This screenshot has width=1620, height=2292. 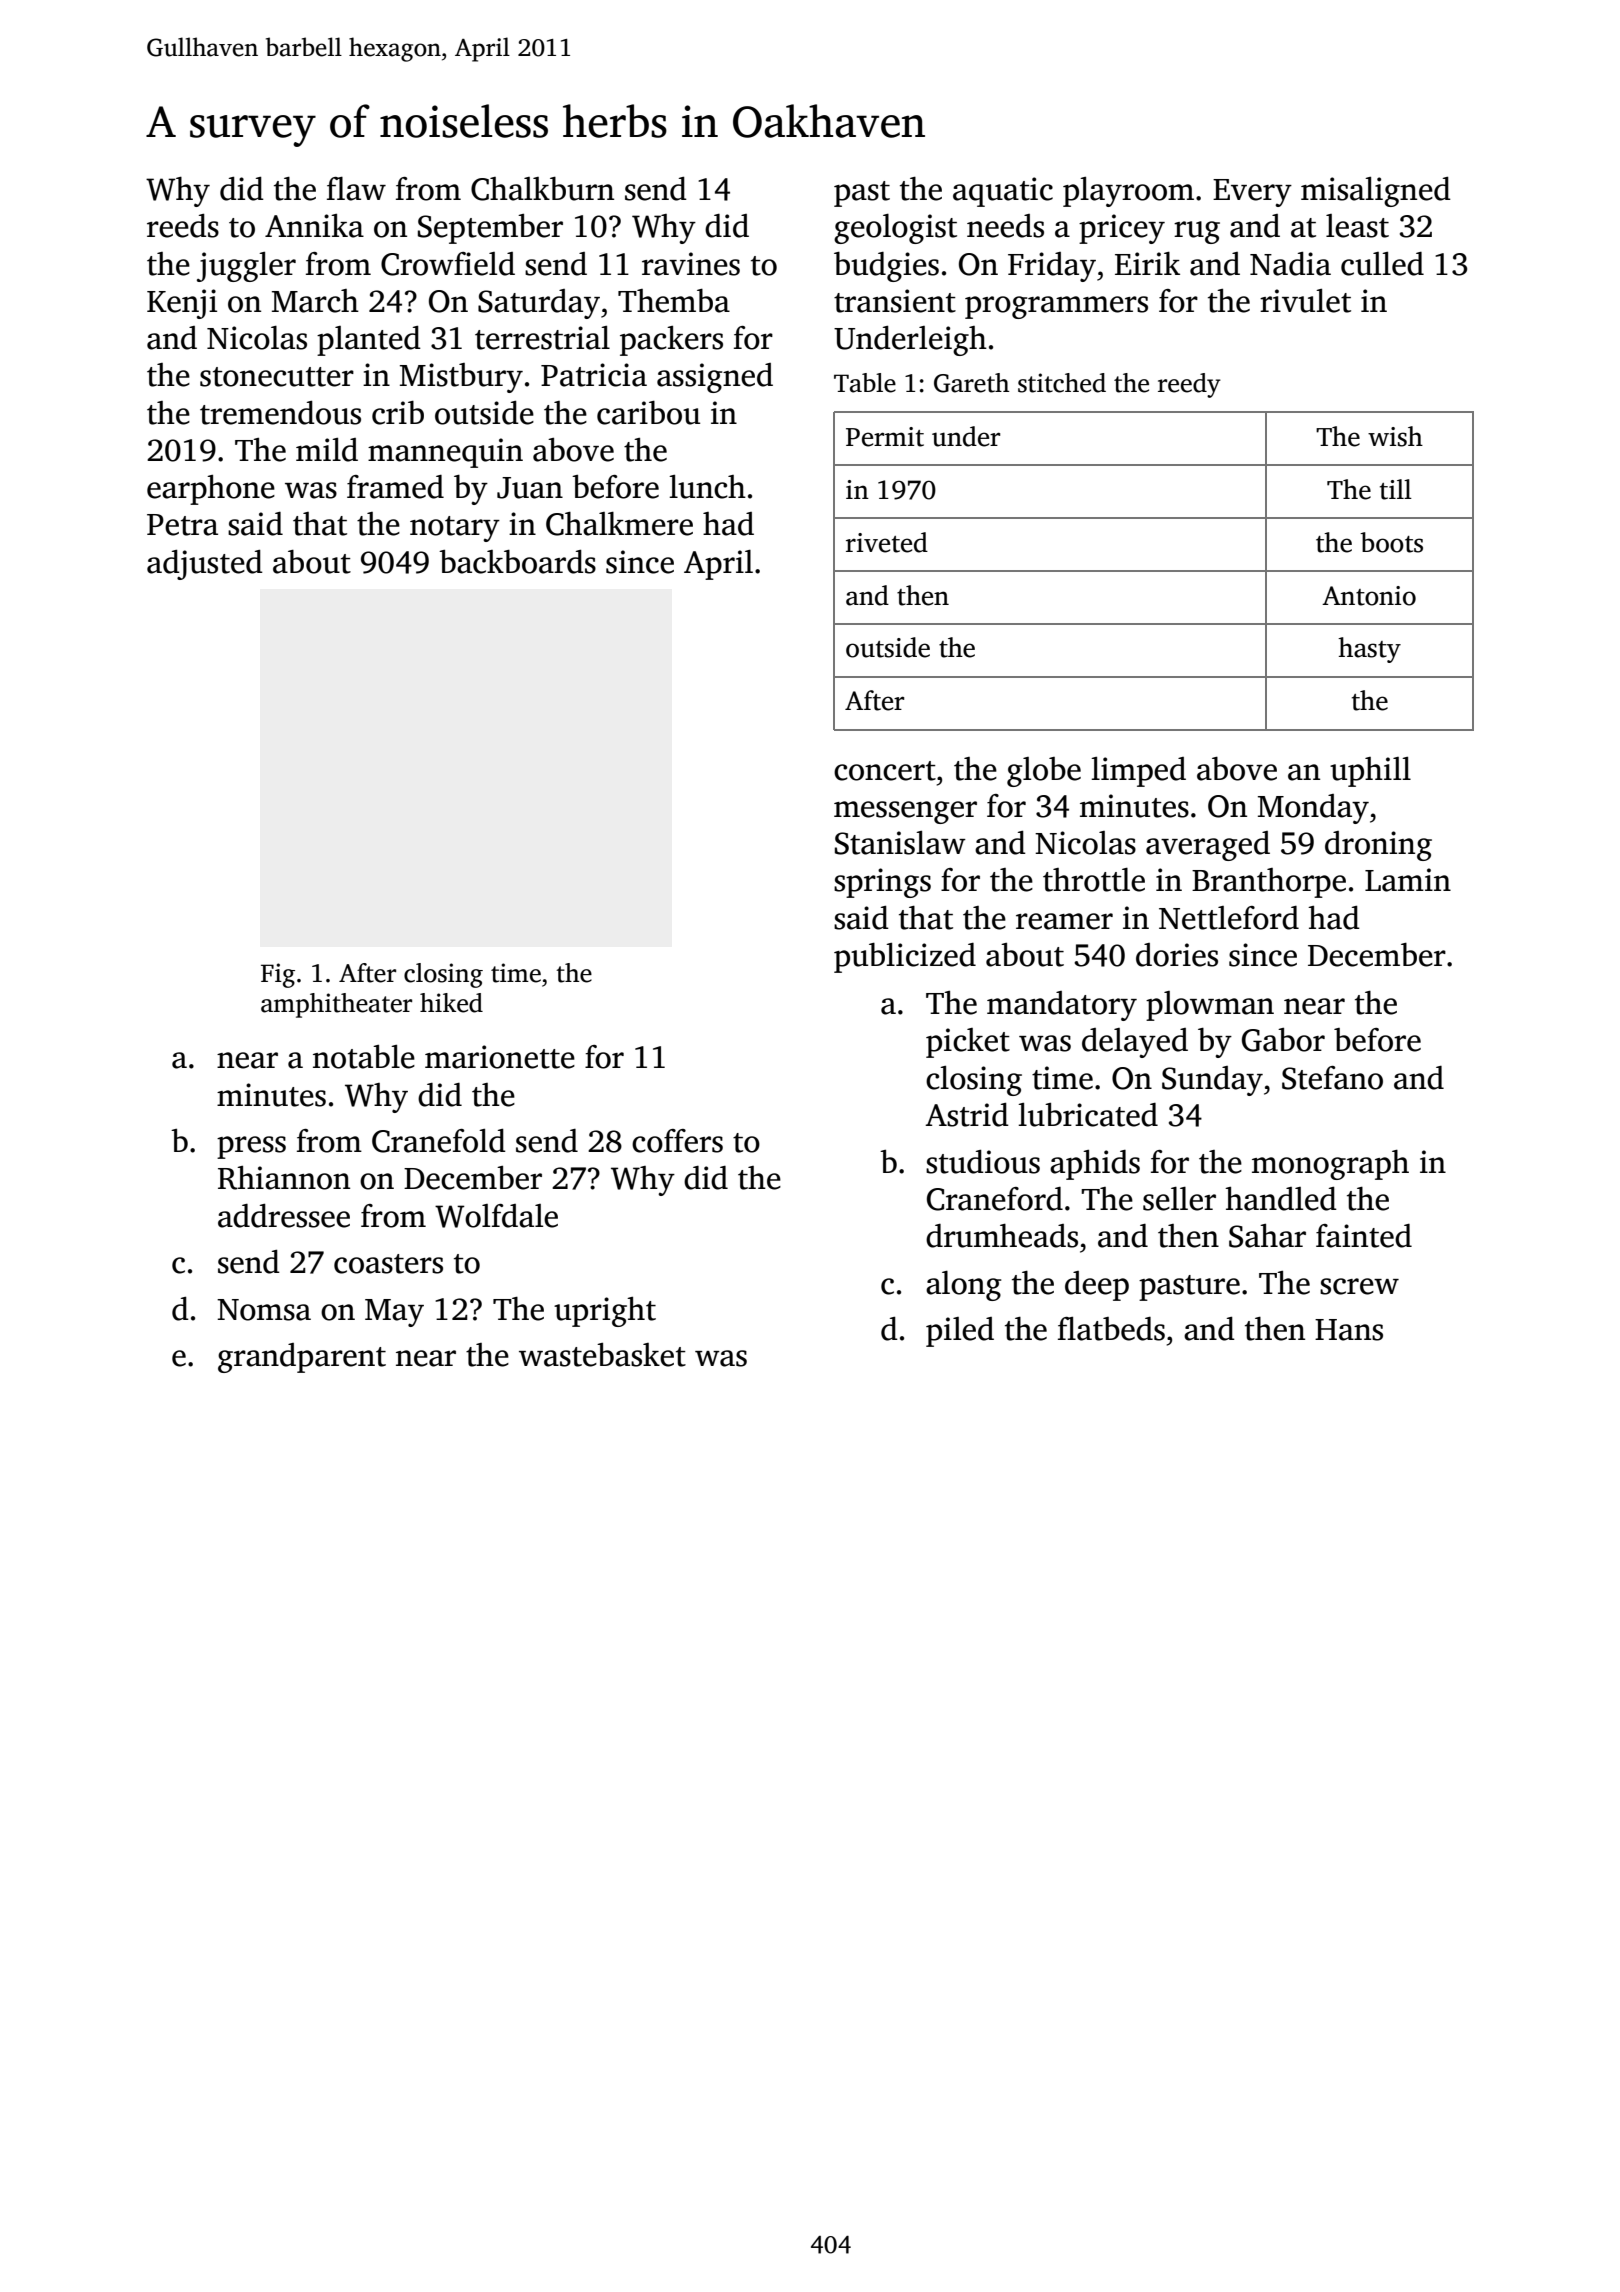 I want to click on amphitheater, so click(x=336, y=1005).
